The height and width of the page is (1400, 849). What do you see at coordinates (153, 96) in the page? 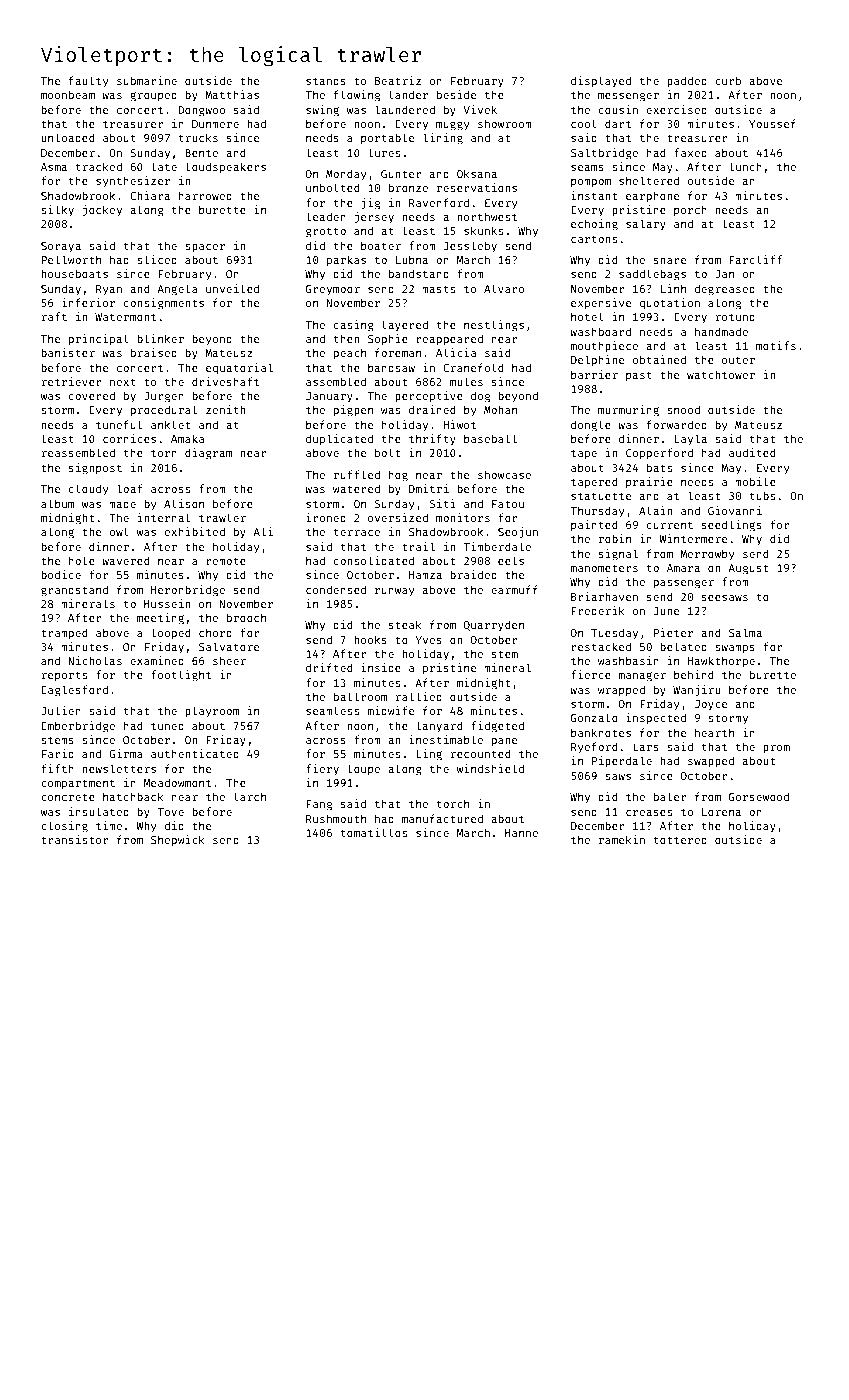
I see `grouped` at bounding box center [153, 96].
